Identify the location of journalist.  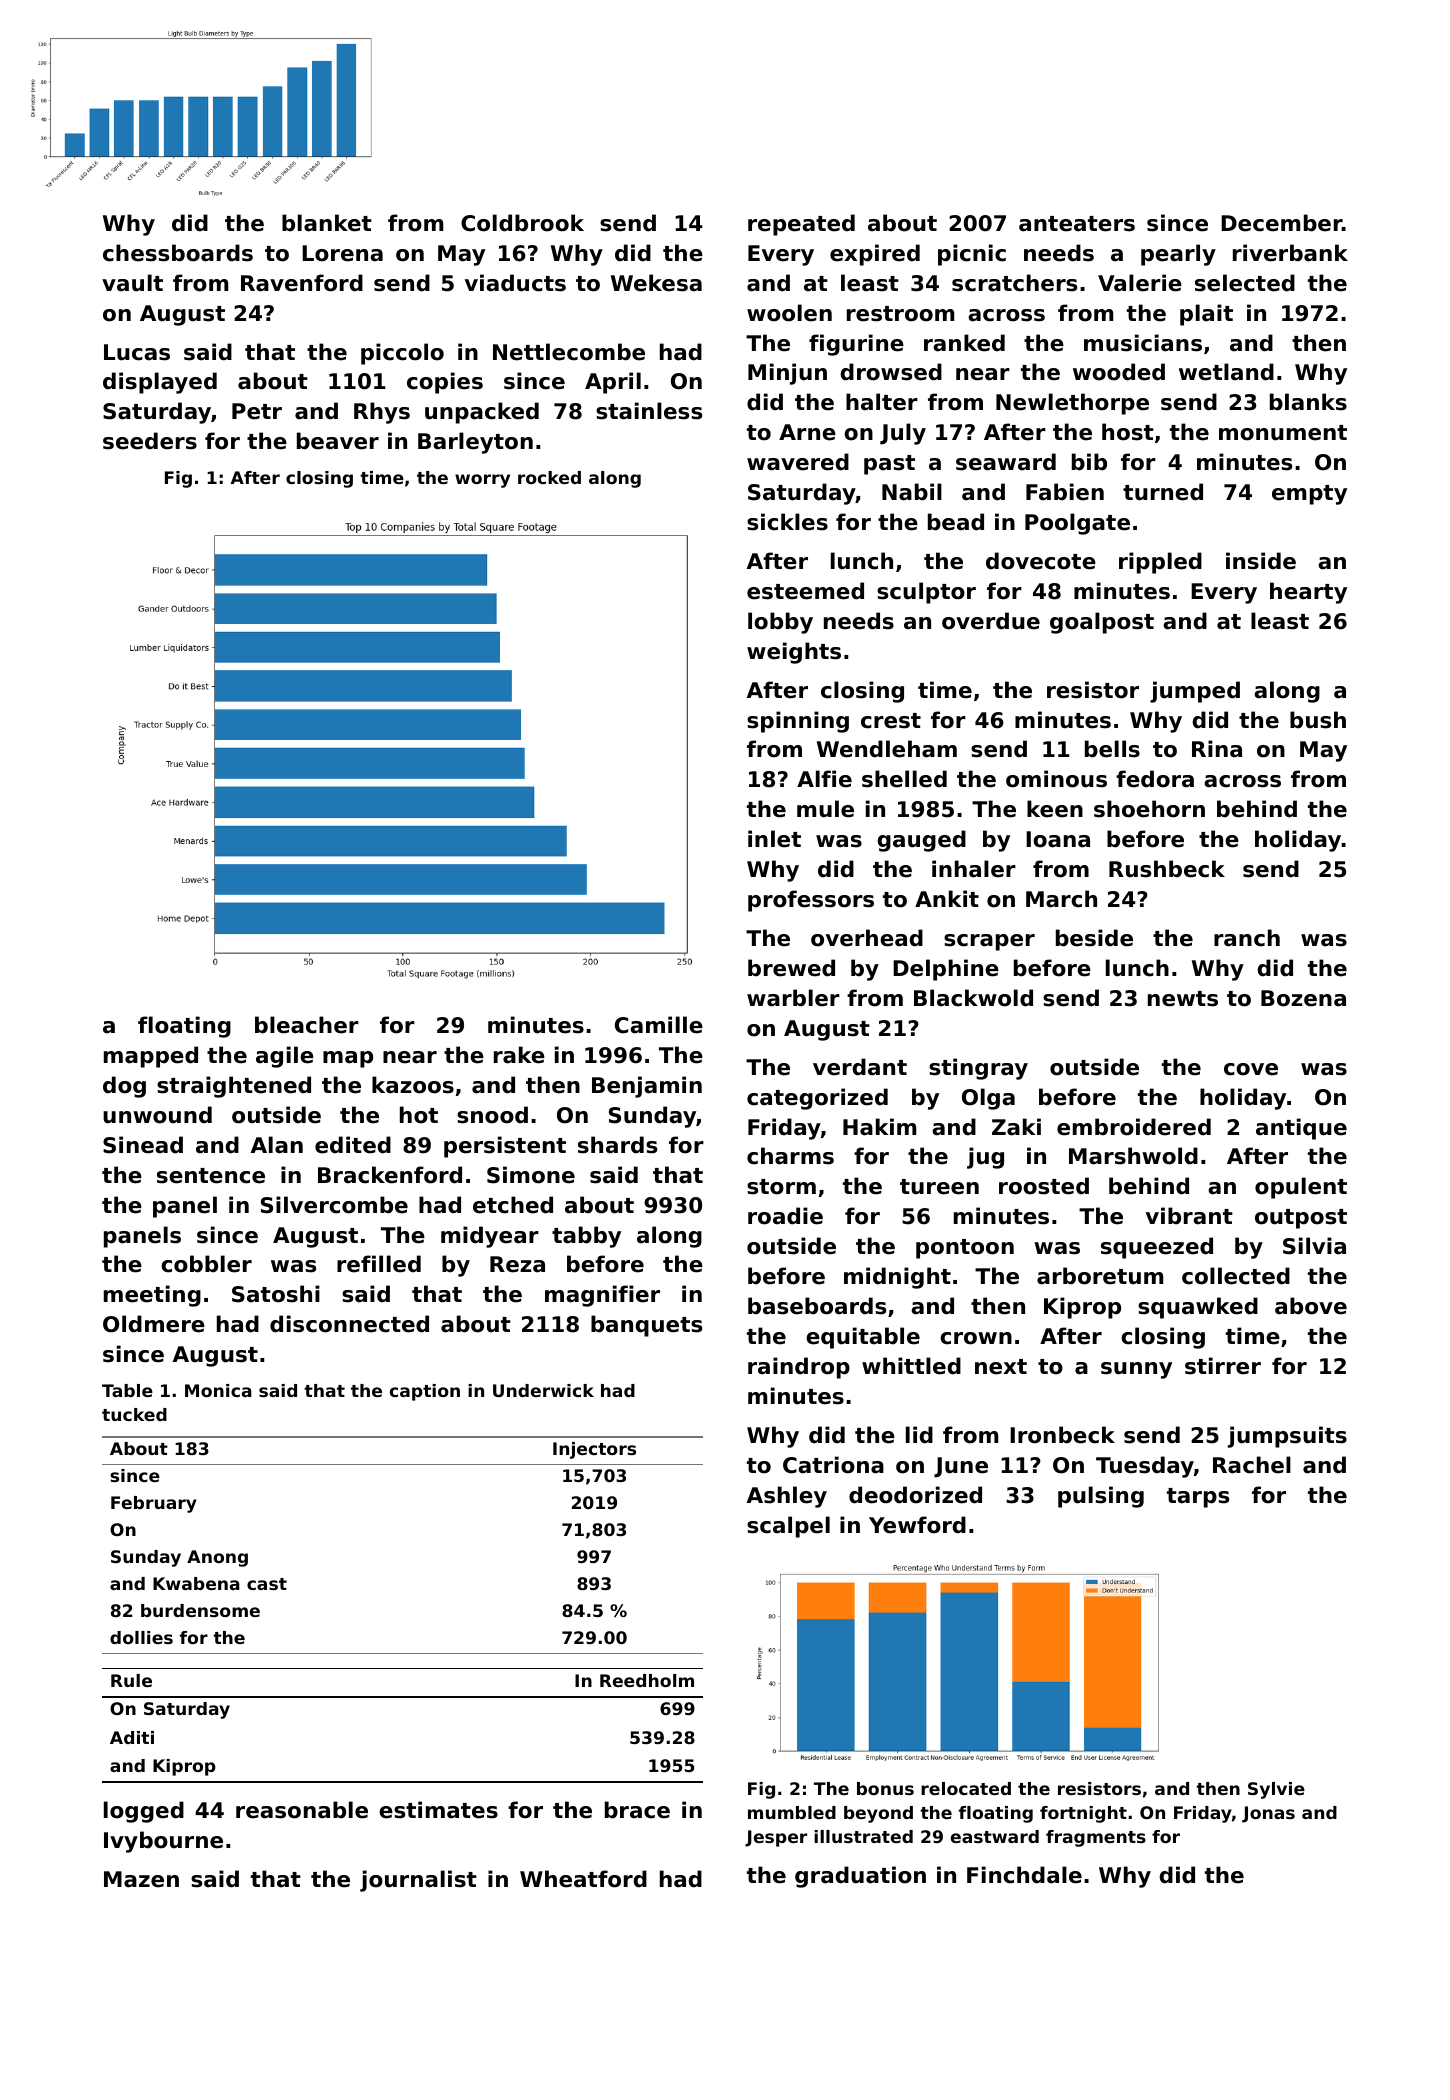
(418, 1881).
